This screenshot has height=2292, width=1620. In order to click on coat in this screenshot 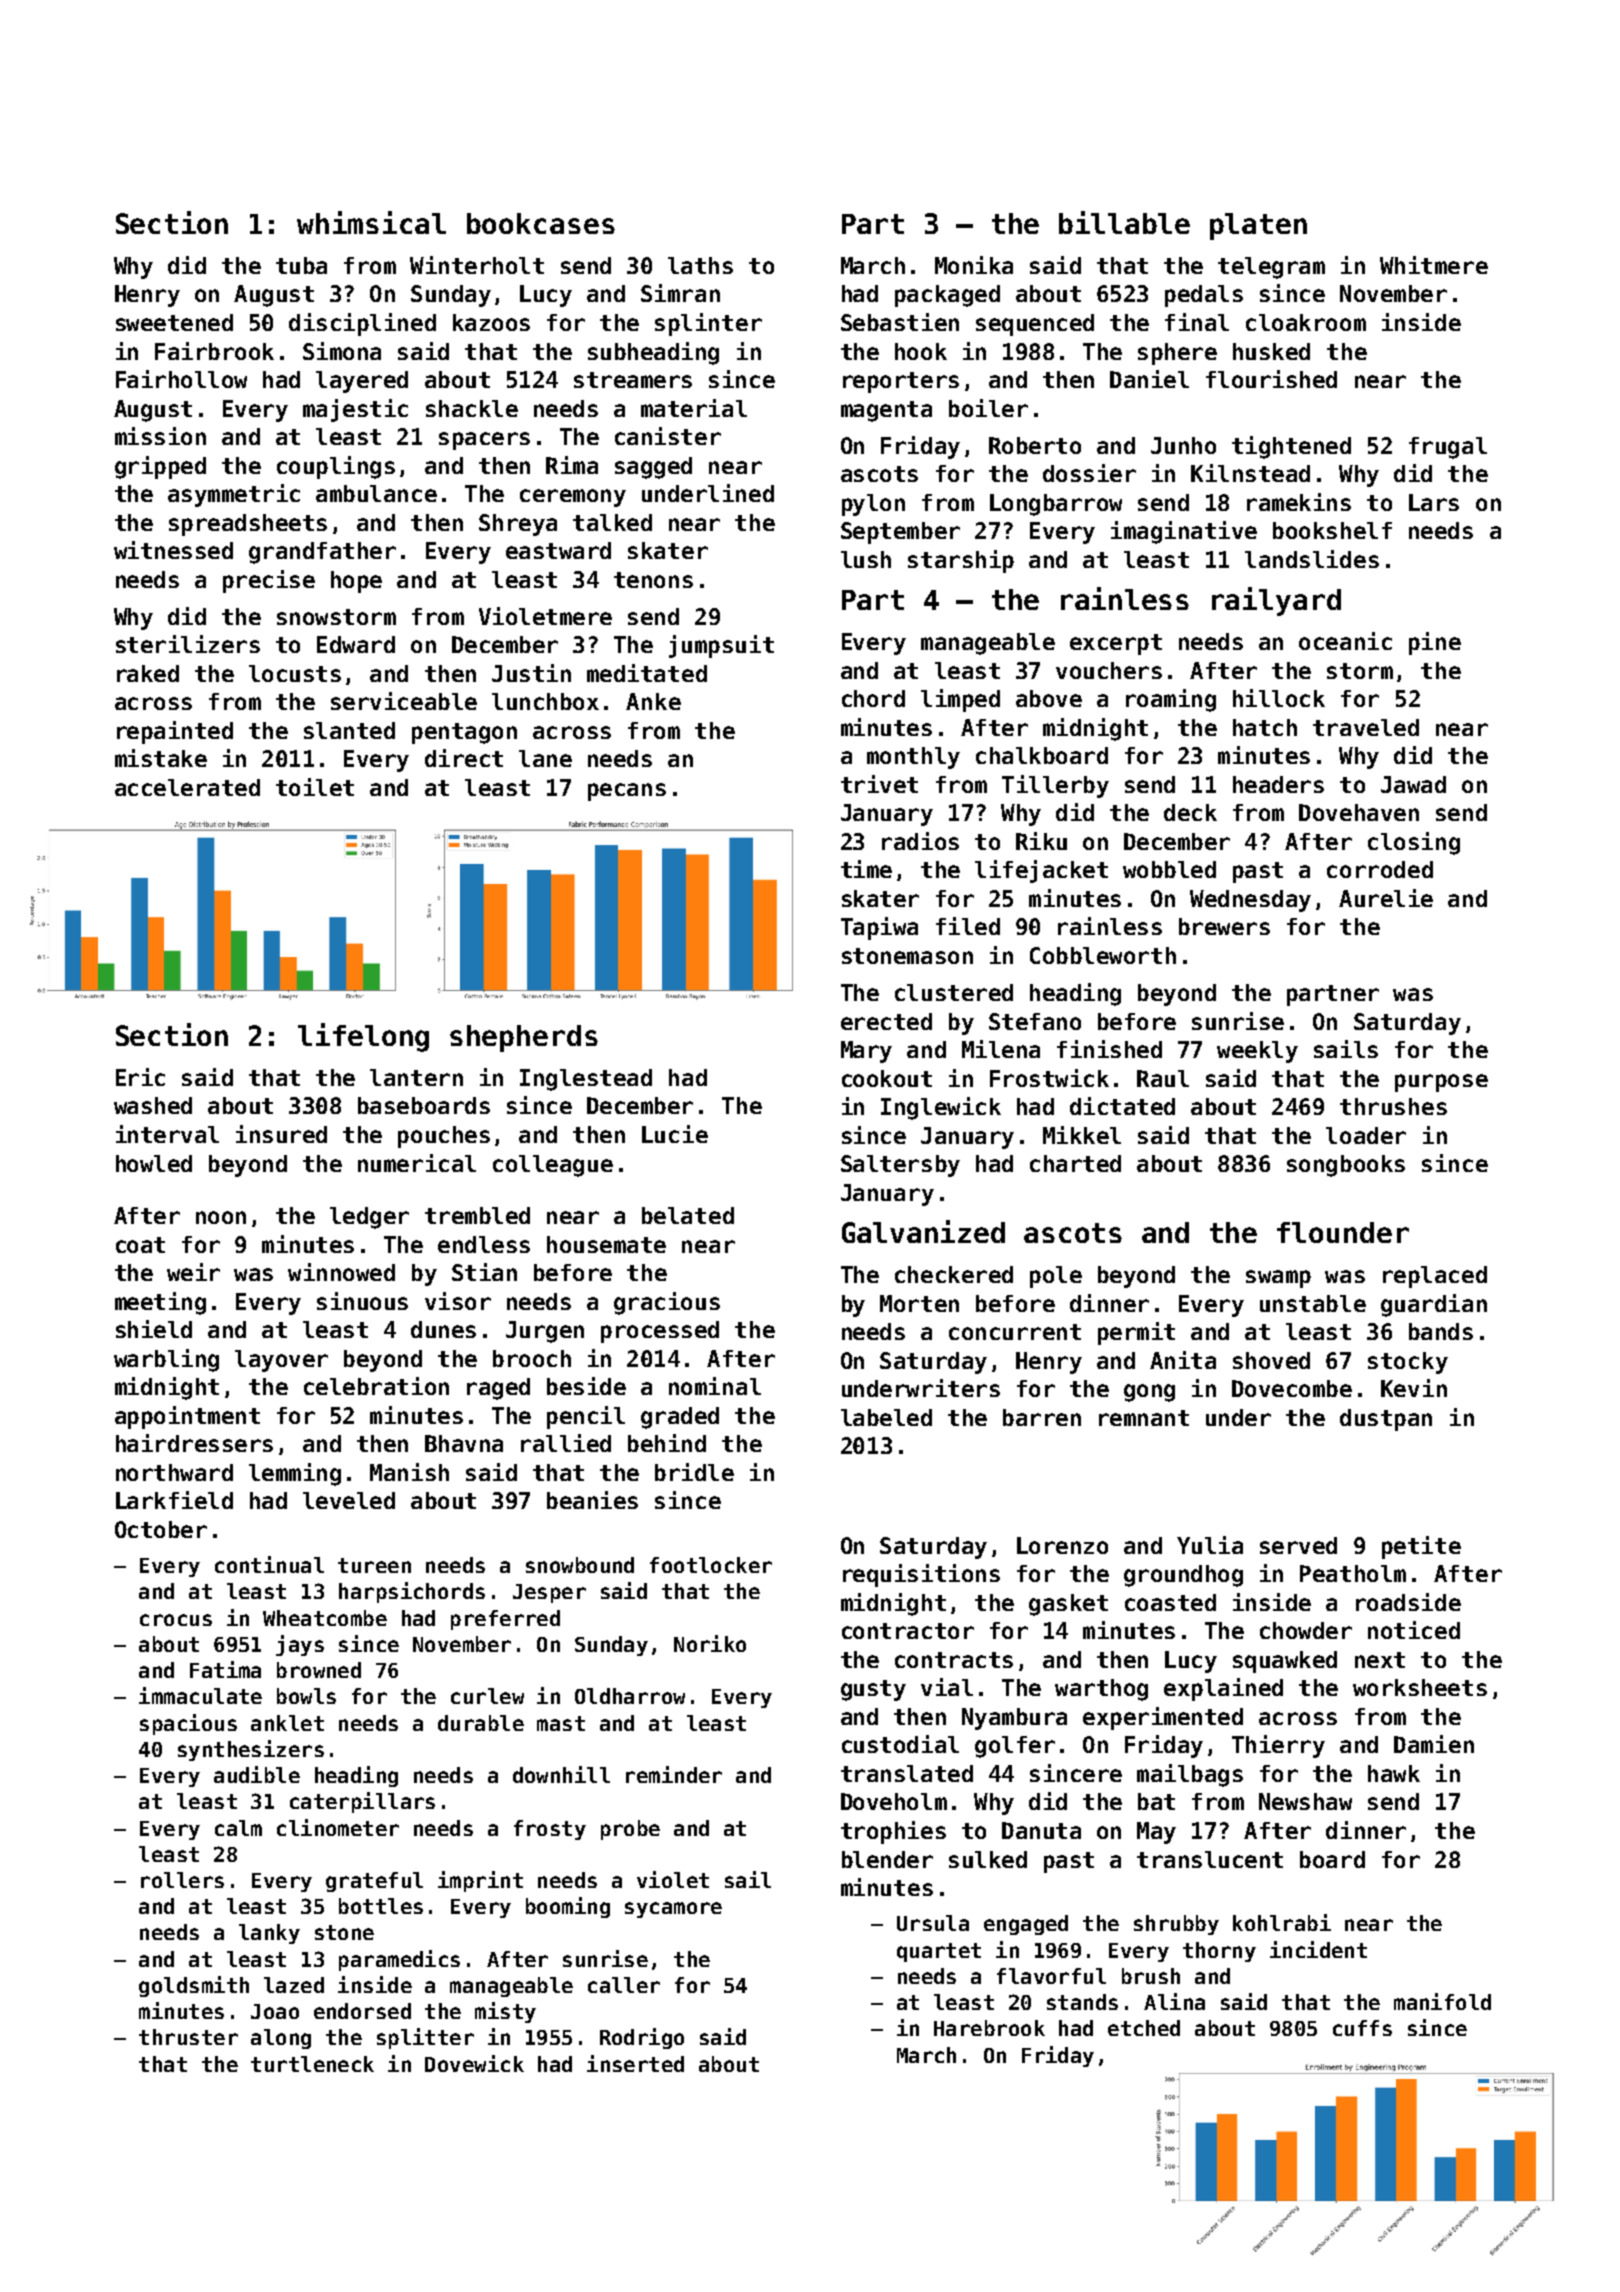, I will do `click(140, 1245)`.
